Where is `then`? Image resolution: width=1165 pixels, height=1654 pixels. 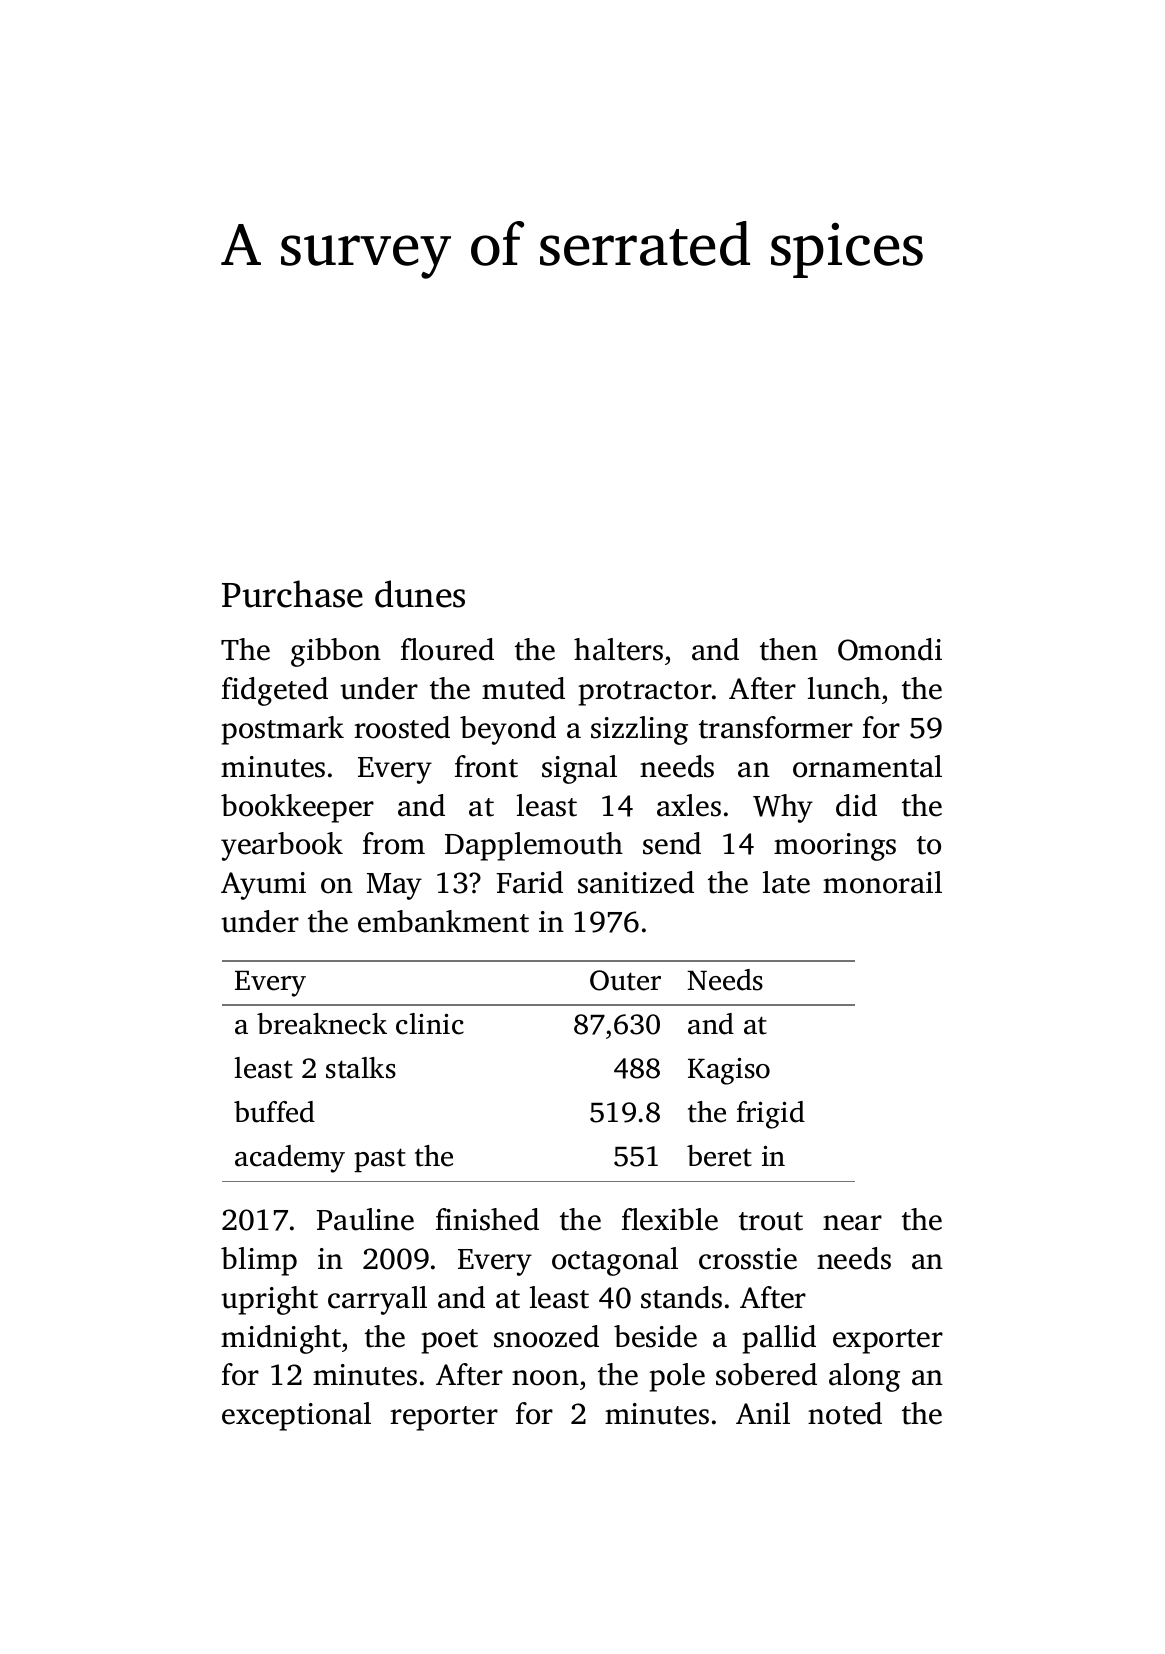 then is located at coordinates (789, 649).
